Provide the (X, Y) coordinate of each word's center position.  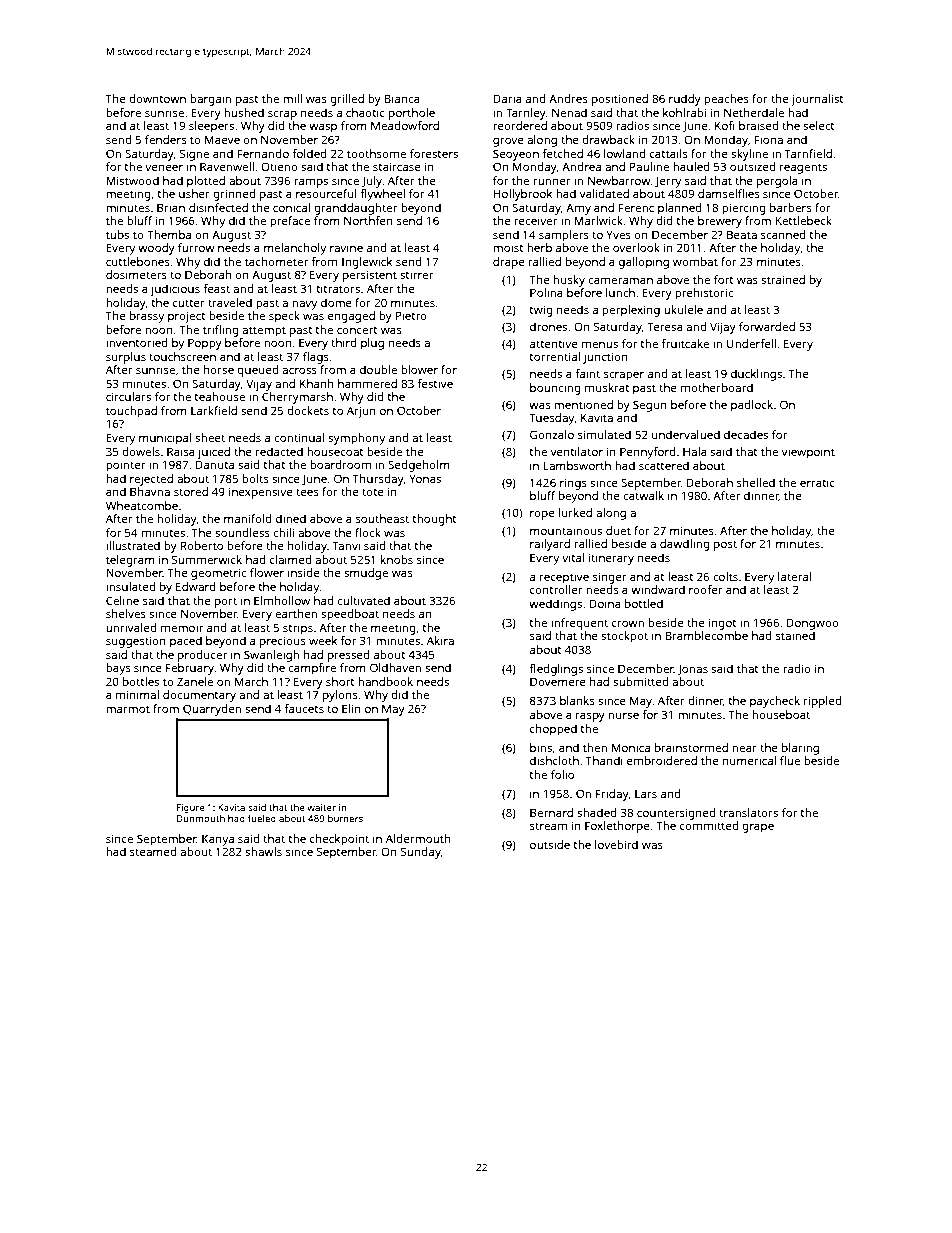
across (299, 371)
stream (548, 826)
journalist (817, 100)
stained (795, 635)
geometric (218, 574)
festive (435, 383)
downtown (157, 98)
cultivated (363, 600)
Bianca (402, 98)
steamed (153, 851)
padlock (752, 406)
